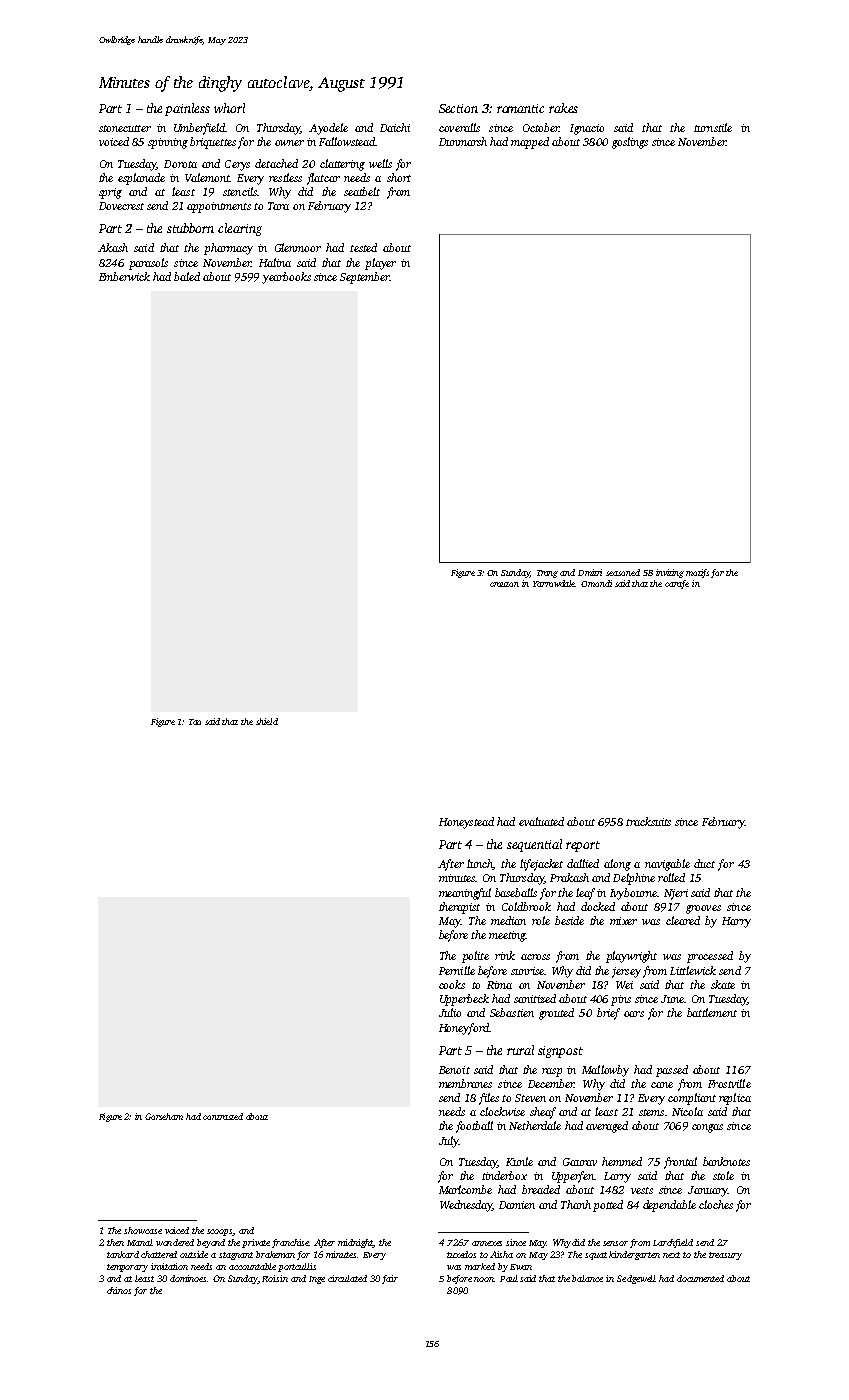 The width and height of the image is (849, 1400). Describe the element at coordinates (125, 128) in the image. I see `stonecutter` at that location.
